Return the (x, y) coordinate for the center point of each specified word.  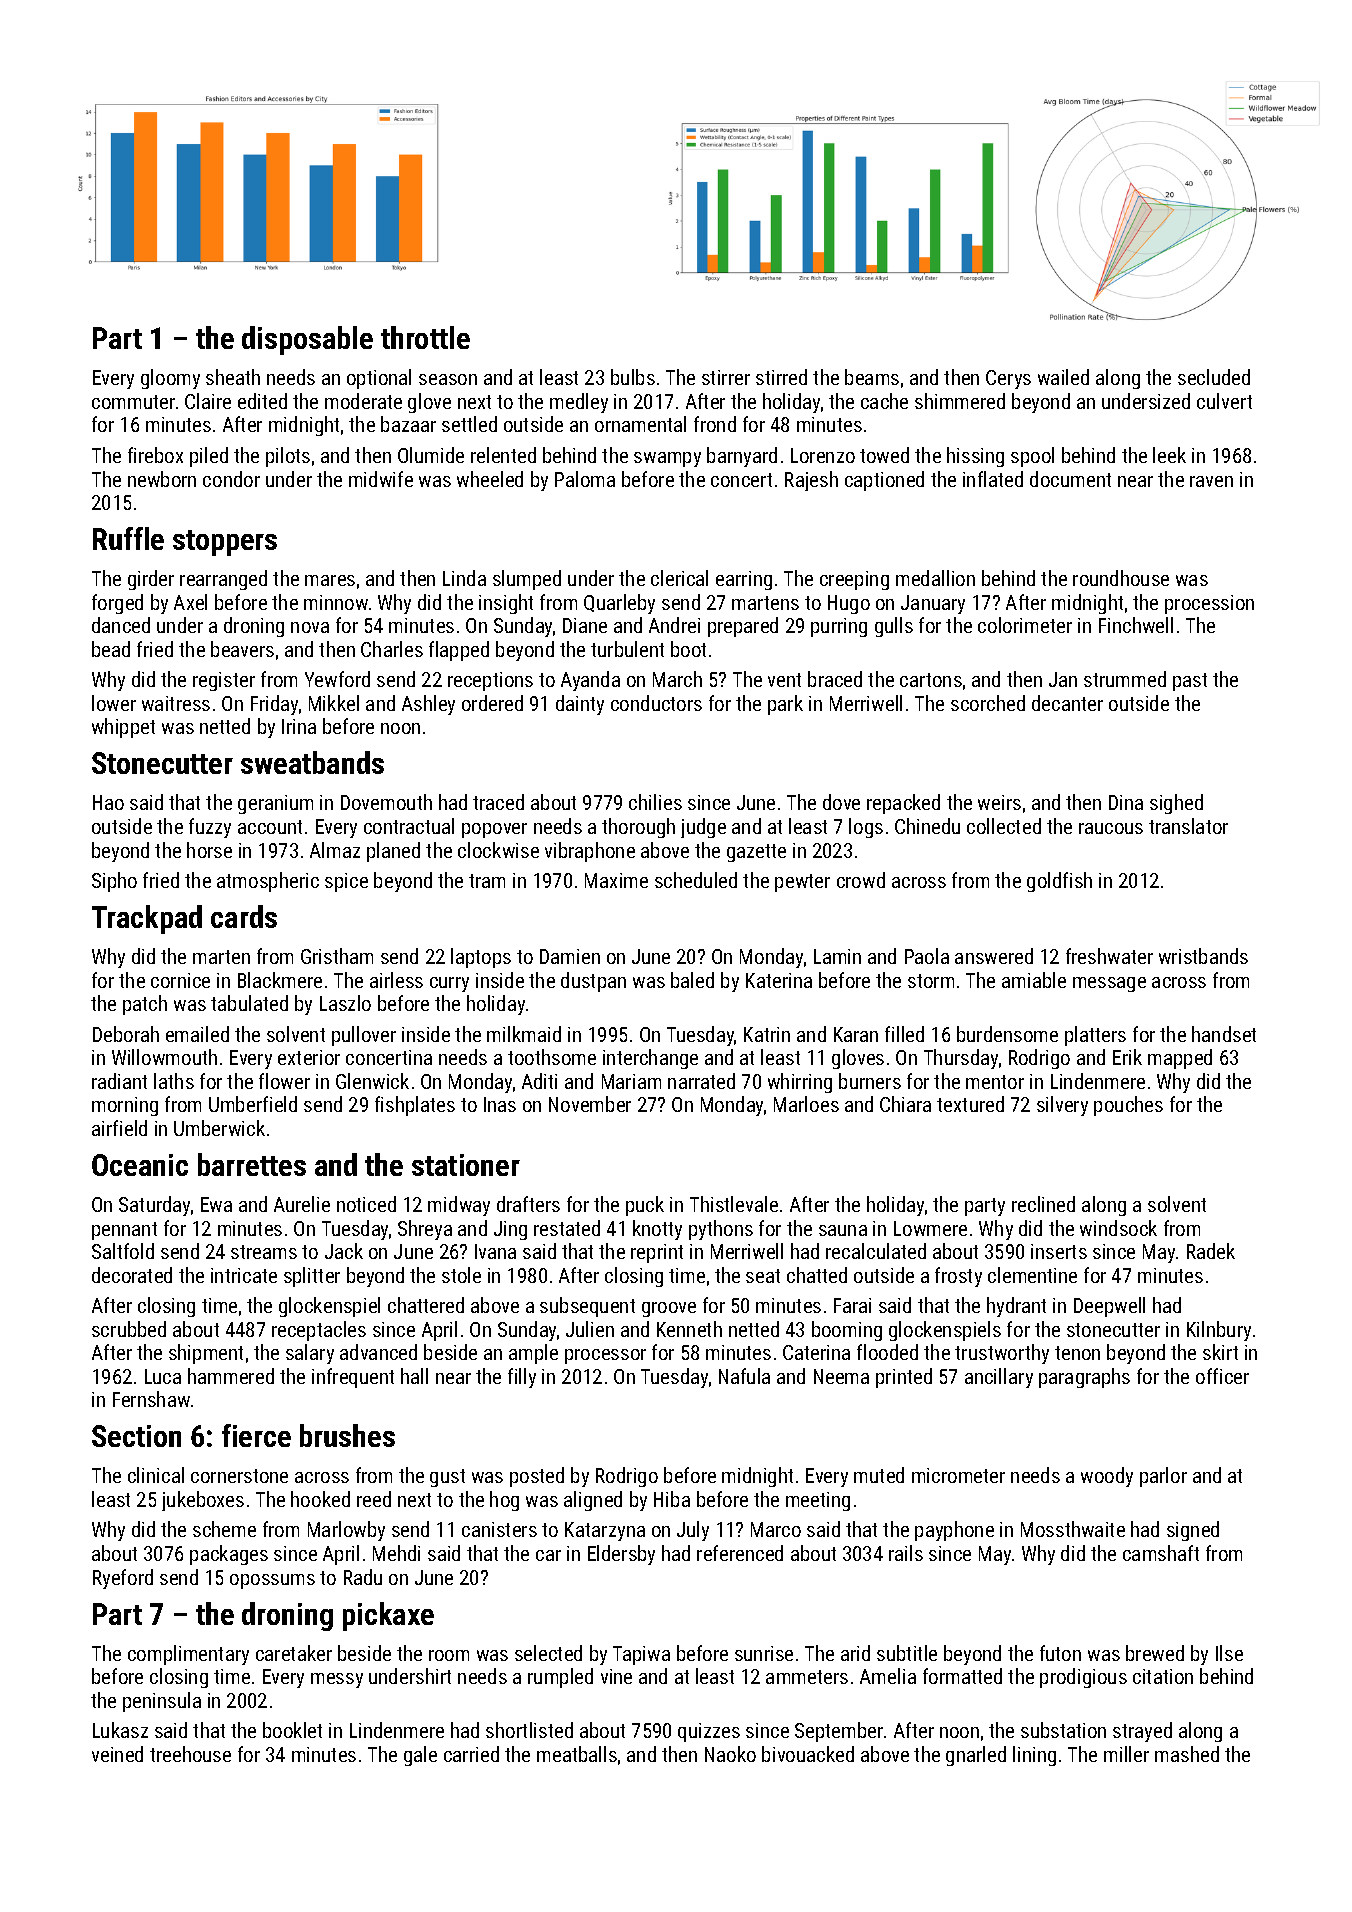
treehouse (190, 1754)
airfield (119, 1128)
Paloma (585, 479)
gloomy (170, 379)
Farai (852, 1305)
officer (1222, 1376)
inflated (993, 479)
